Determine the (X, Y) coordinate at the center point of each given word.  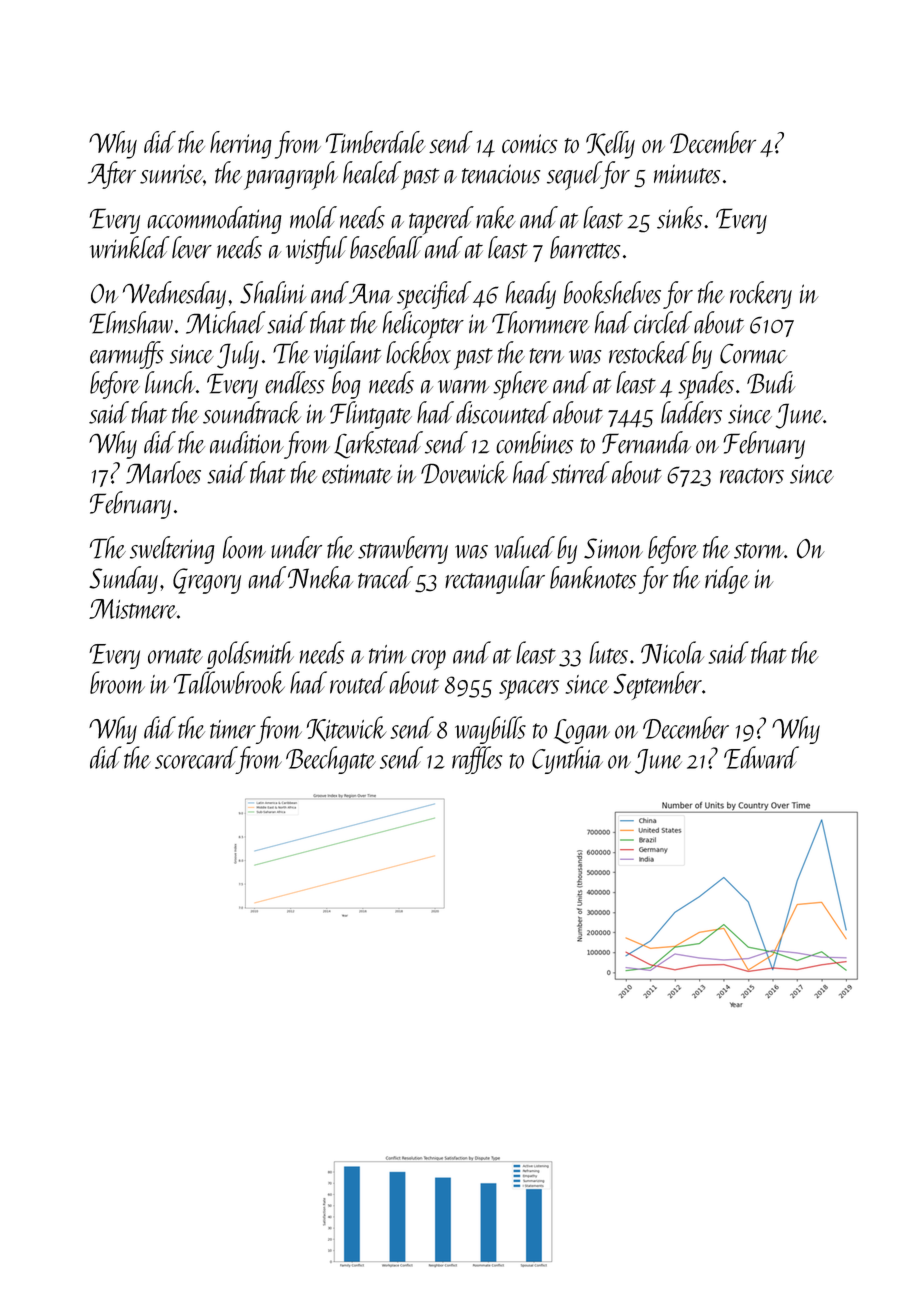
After (112, 175)
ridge (727, 580)
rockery (761, 295)
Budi (771, 382)
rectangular (495, 580)
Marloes (163, 472)
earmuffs (127, 355)
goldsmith (250, 655)
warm (463, 386)
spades (706, 385)
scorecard (196, 757)
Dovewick (464, 472)
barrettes (585, 247)
